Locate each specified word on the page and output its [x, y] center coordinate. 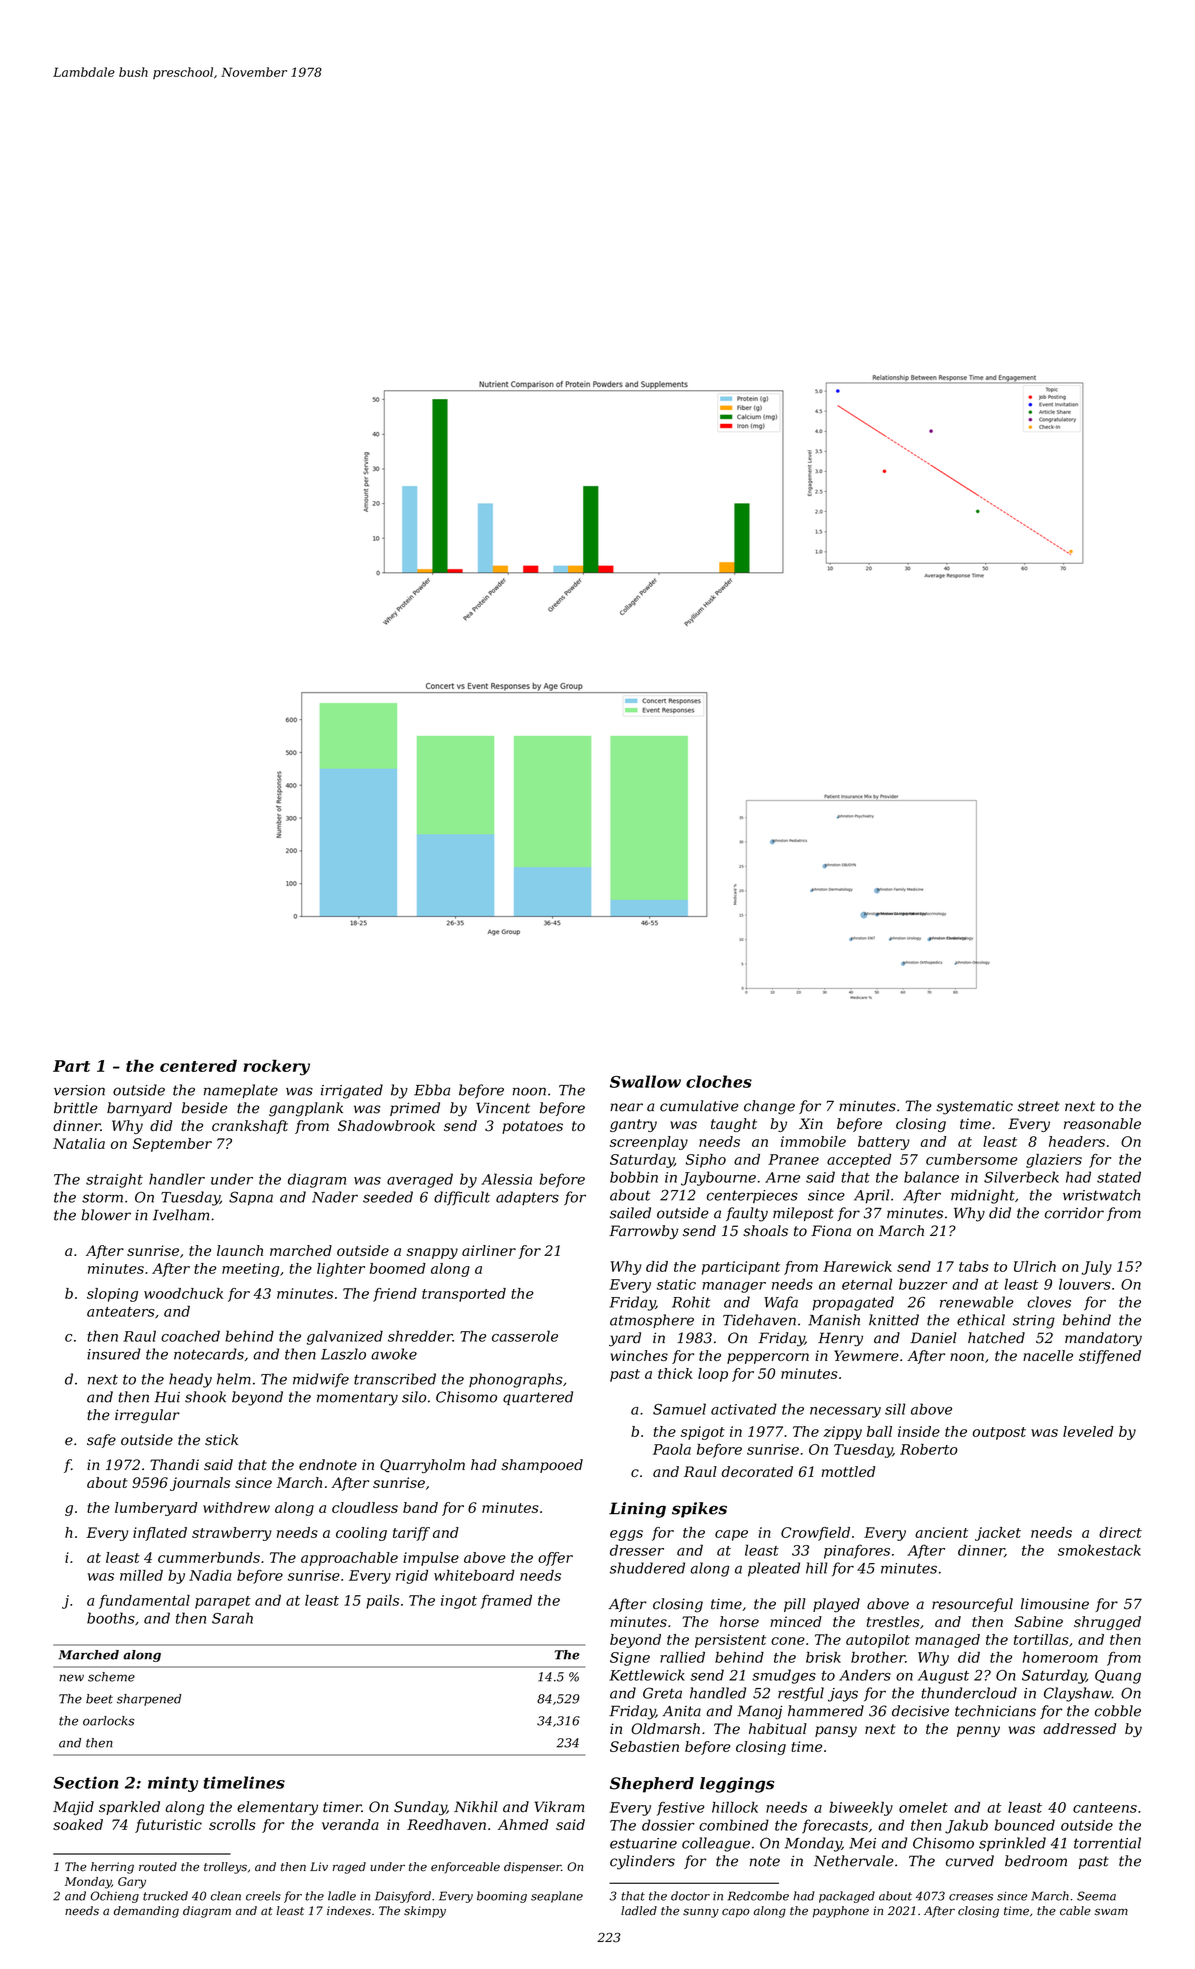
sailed [630, 1213]
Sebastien [644, 1746]
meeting [250, 1270]
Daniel [933, 1338]
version [79, 1090]
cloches [719, 1081]
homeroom [1060, 1657]
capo [736, 1913]
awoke [394, 1354]
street [1039, 1106]
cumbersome [971, 1159]
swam [1111, 1911]
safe [101, 1441]
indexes [349, 1911]
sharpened [149, 1700]
